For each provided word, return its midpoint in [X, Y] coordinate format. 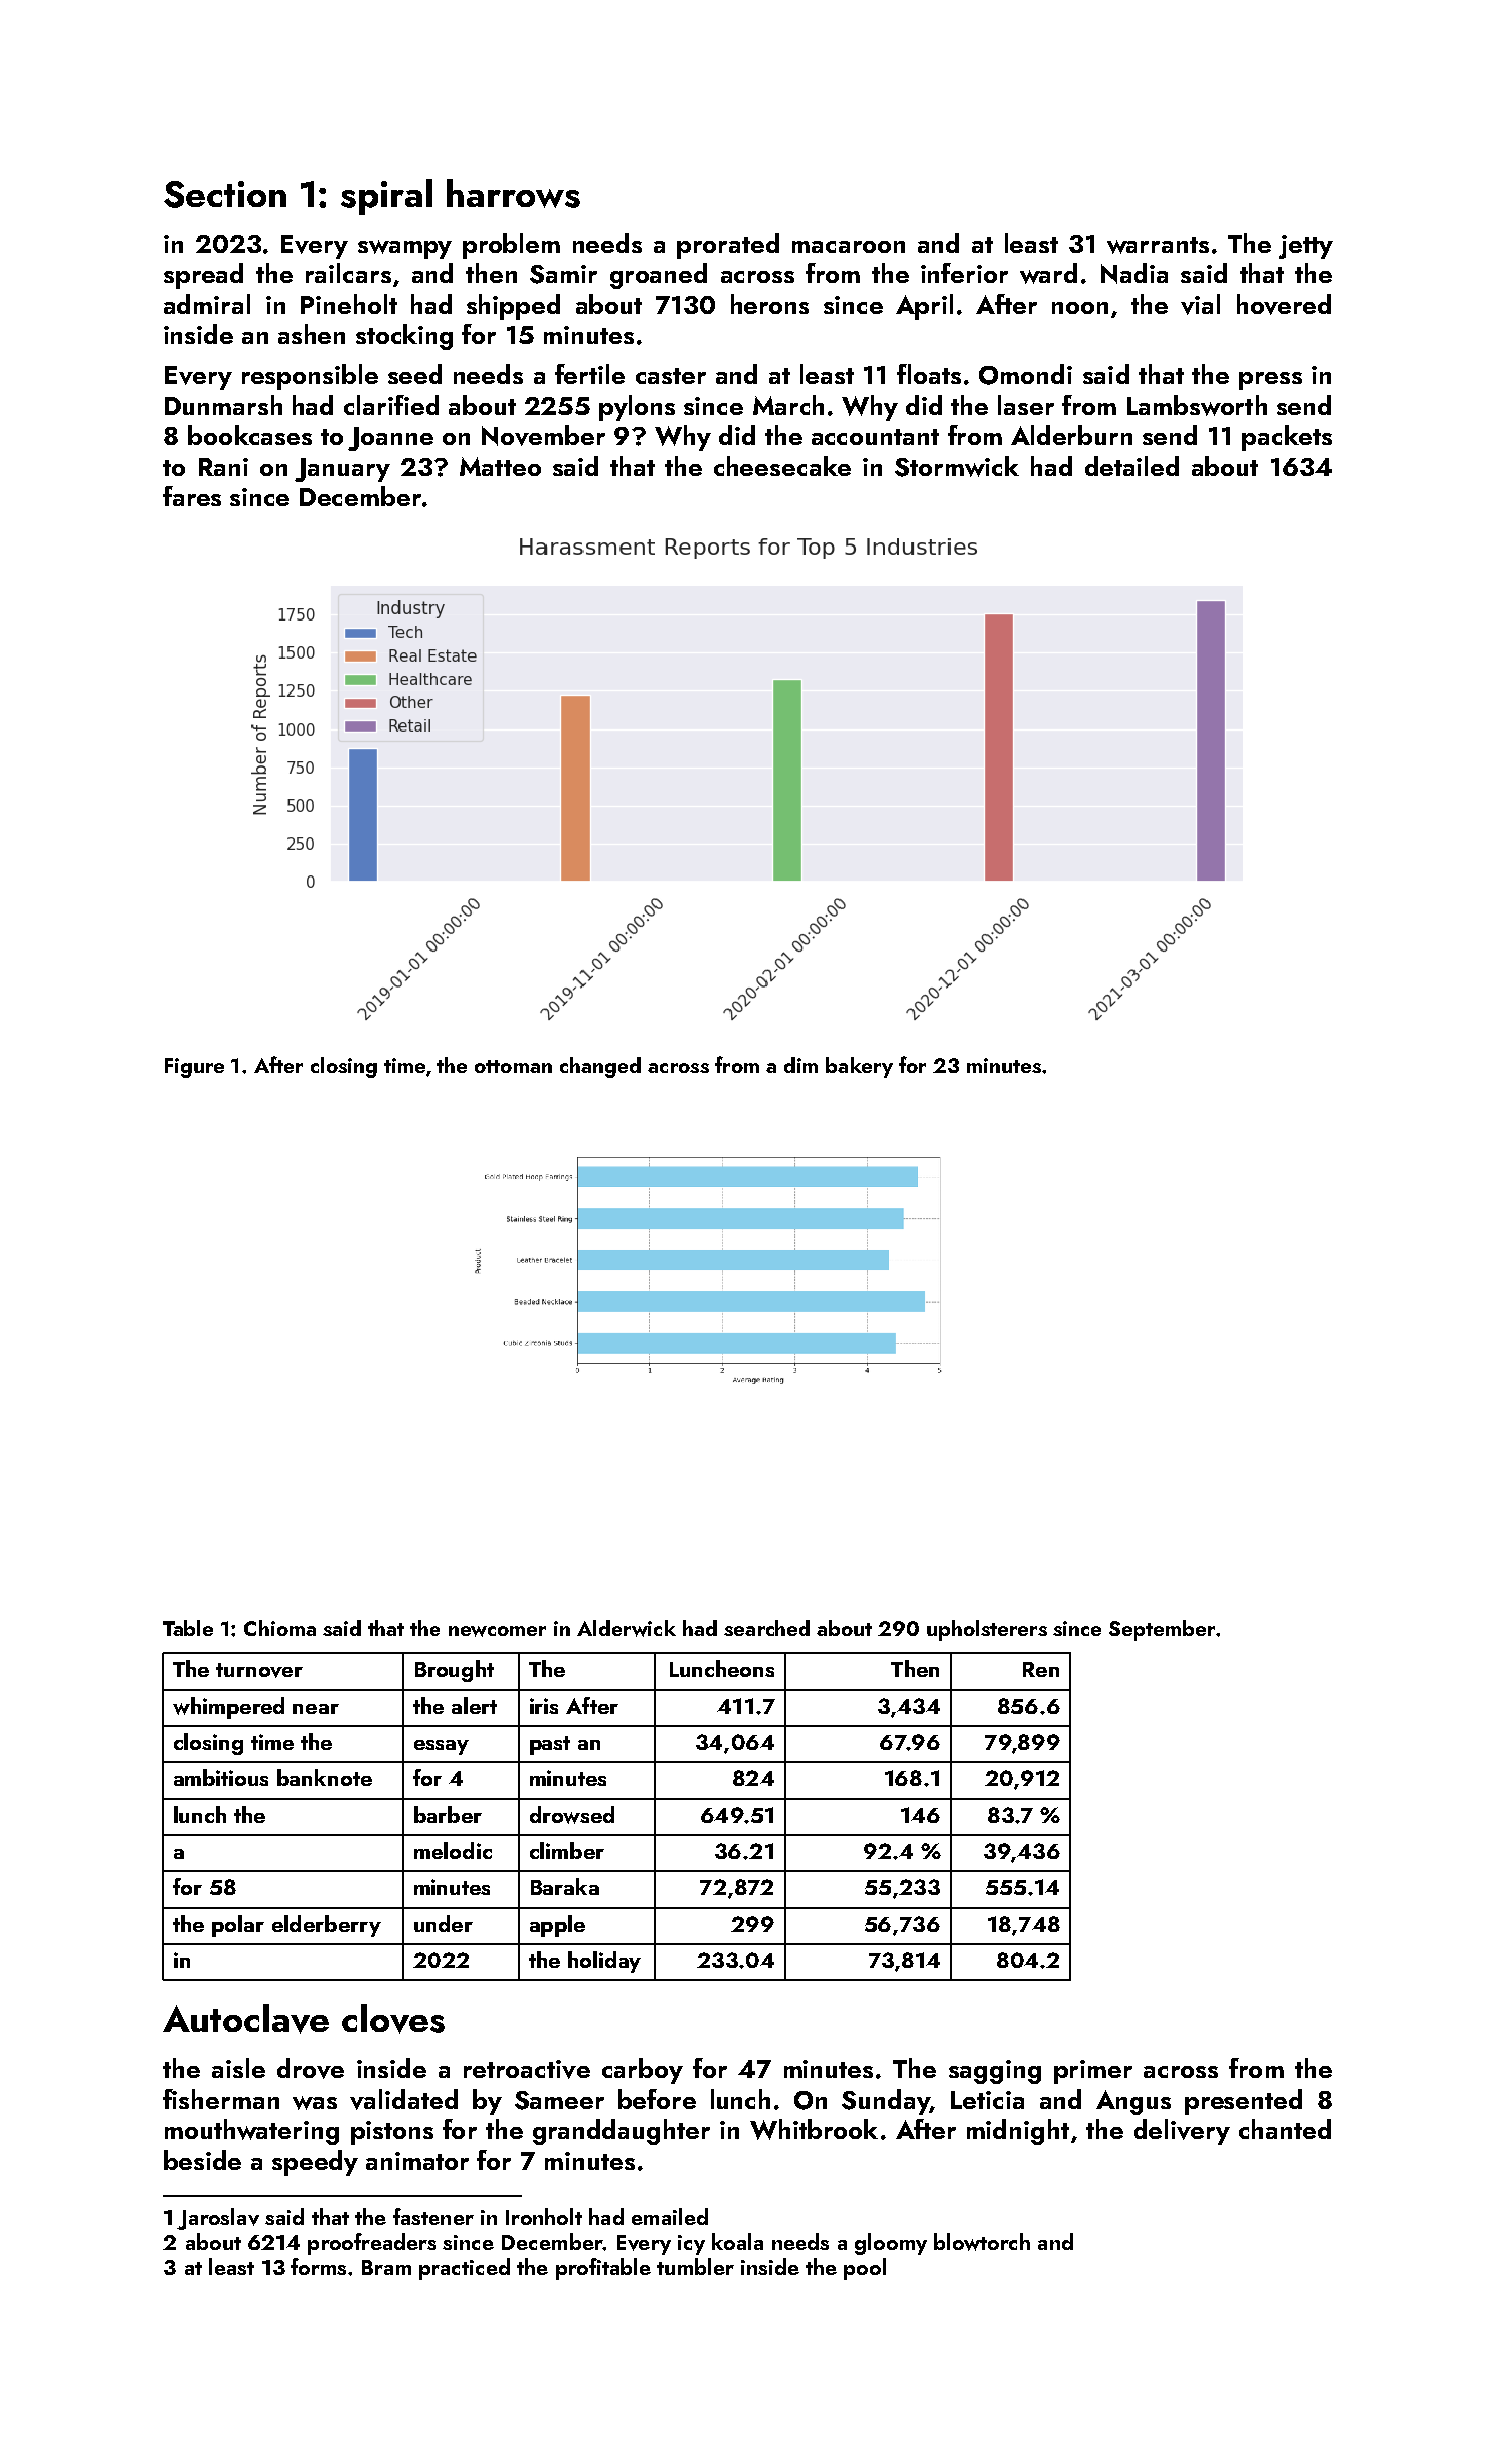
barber [448, 1814]
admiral [207, 304]
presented [1243, 2102]
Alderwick [626, 1628]
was [315, 2103]
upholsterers [987, 1630]
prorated [728, 246]
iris [544, 1706]
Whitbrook [814, 2129]
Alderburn [1071, 435]
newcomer [497, 1631]
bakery [859, 1067]
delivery [1182, 2132]
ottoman [513, 1066]
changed [600, 1067]
